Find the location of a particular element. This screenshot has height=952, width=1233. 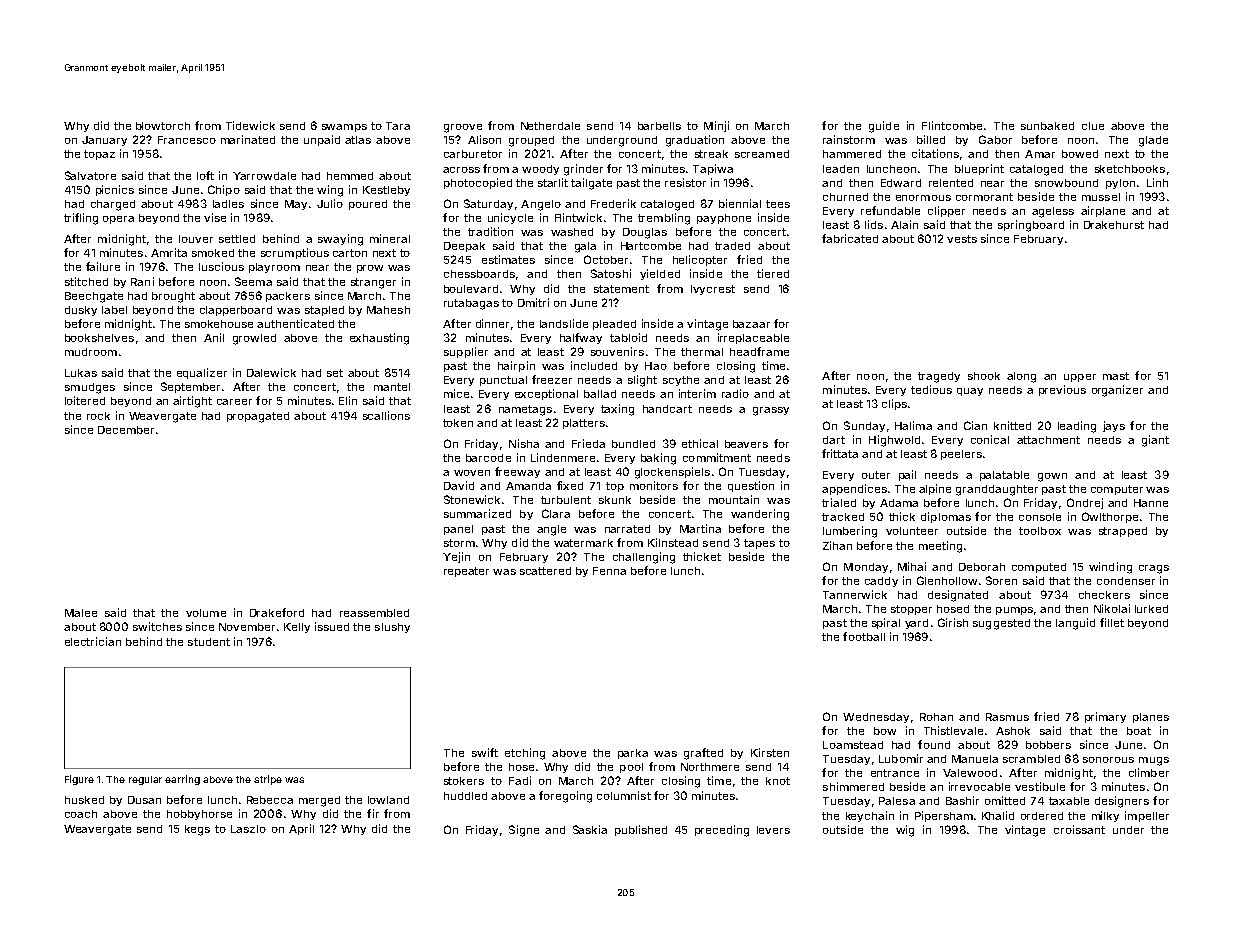

Rani is located at coordinates (142, 281).
